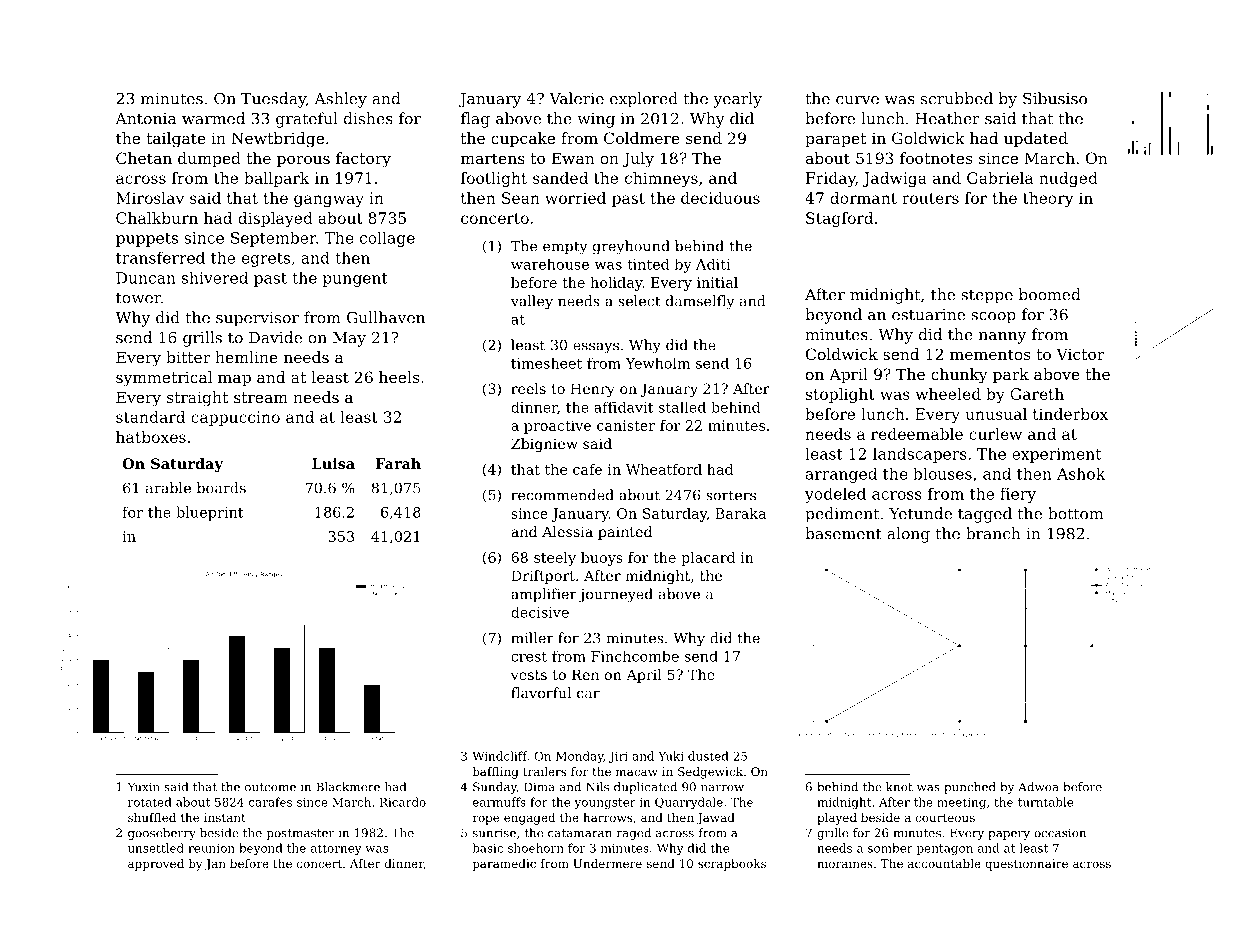 The height and width of the page is (952, 1233). Describe the element at coordinates (176, 140) in the page. I see `tailgate` at that location.
